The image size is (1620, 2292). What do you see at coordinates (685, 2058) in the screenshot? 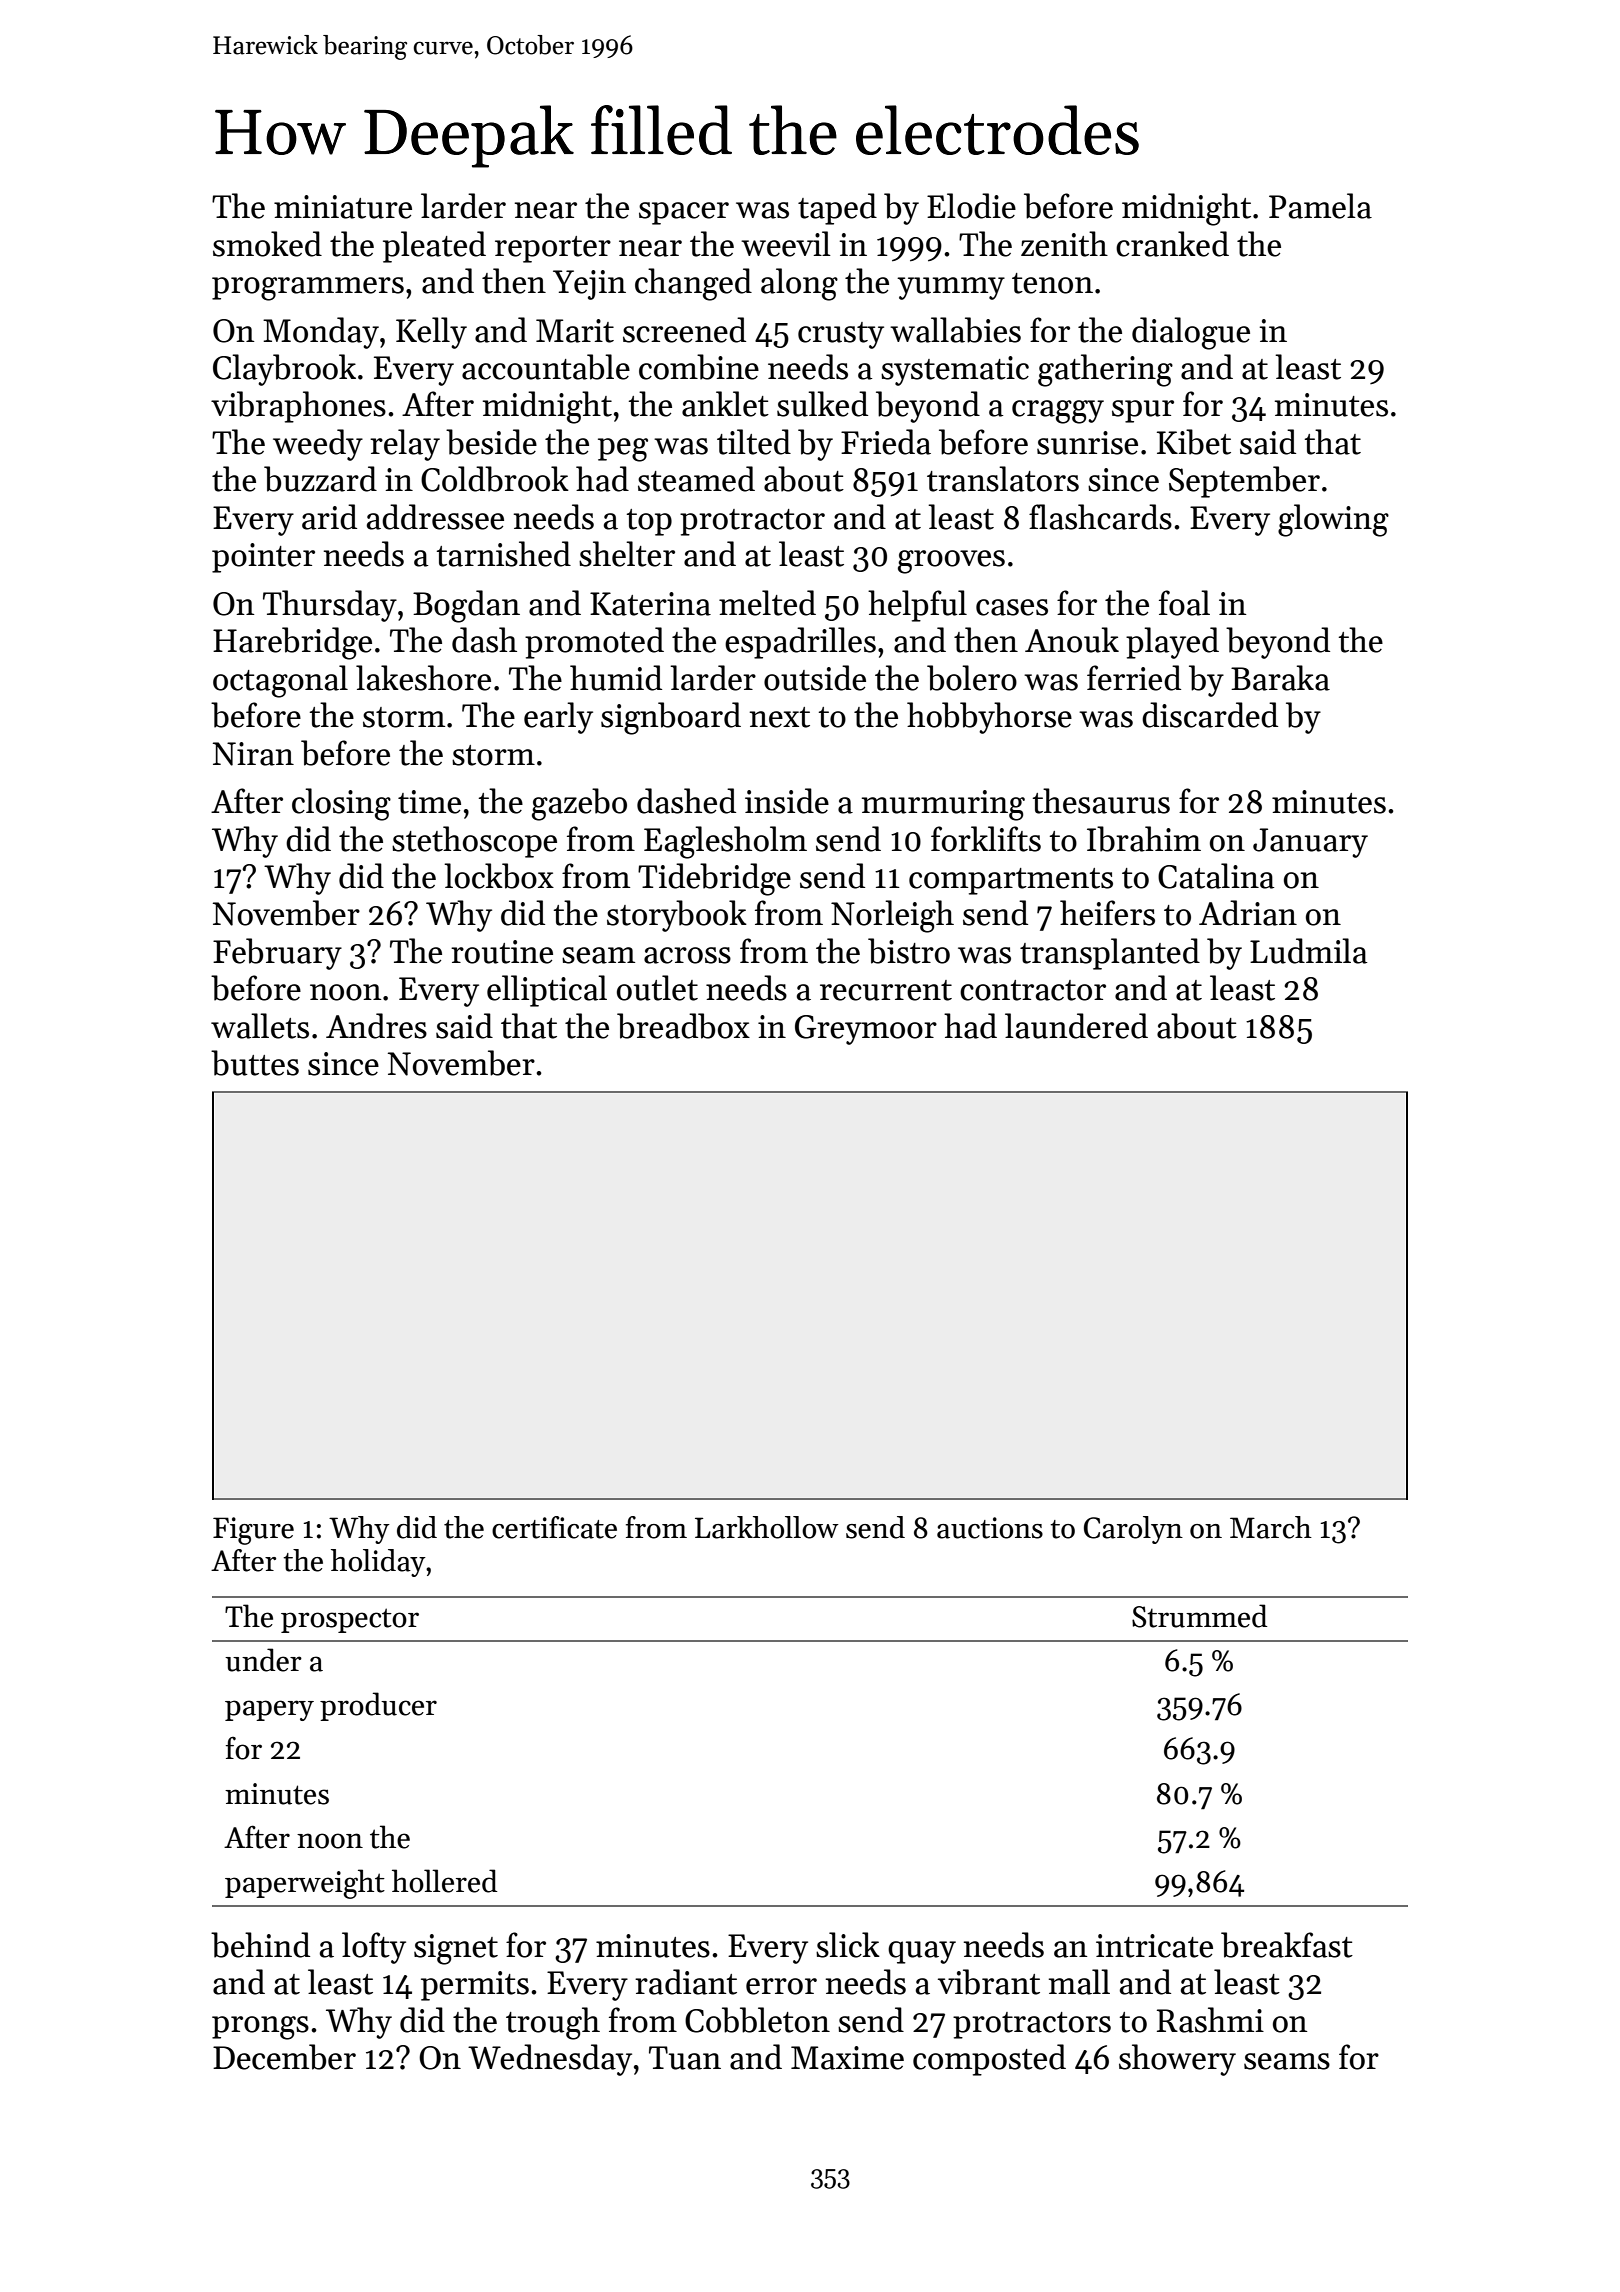
I see `Tuan` at bounding box center [685, 2058].
